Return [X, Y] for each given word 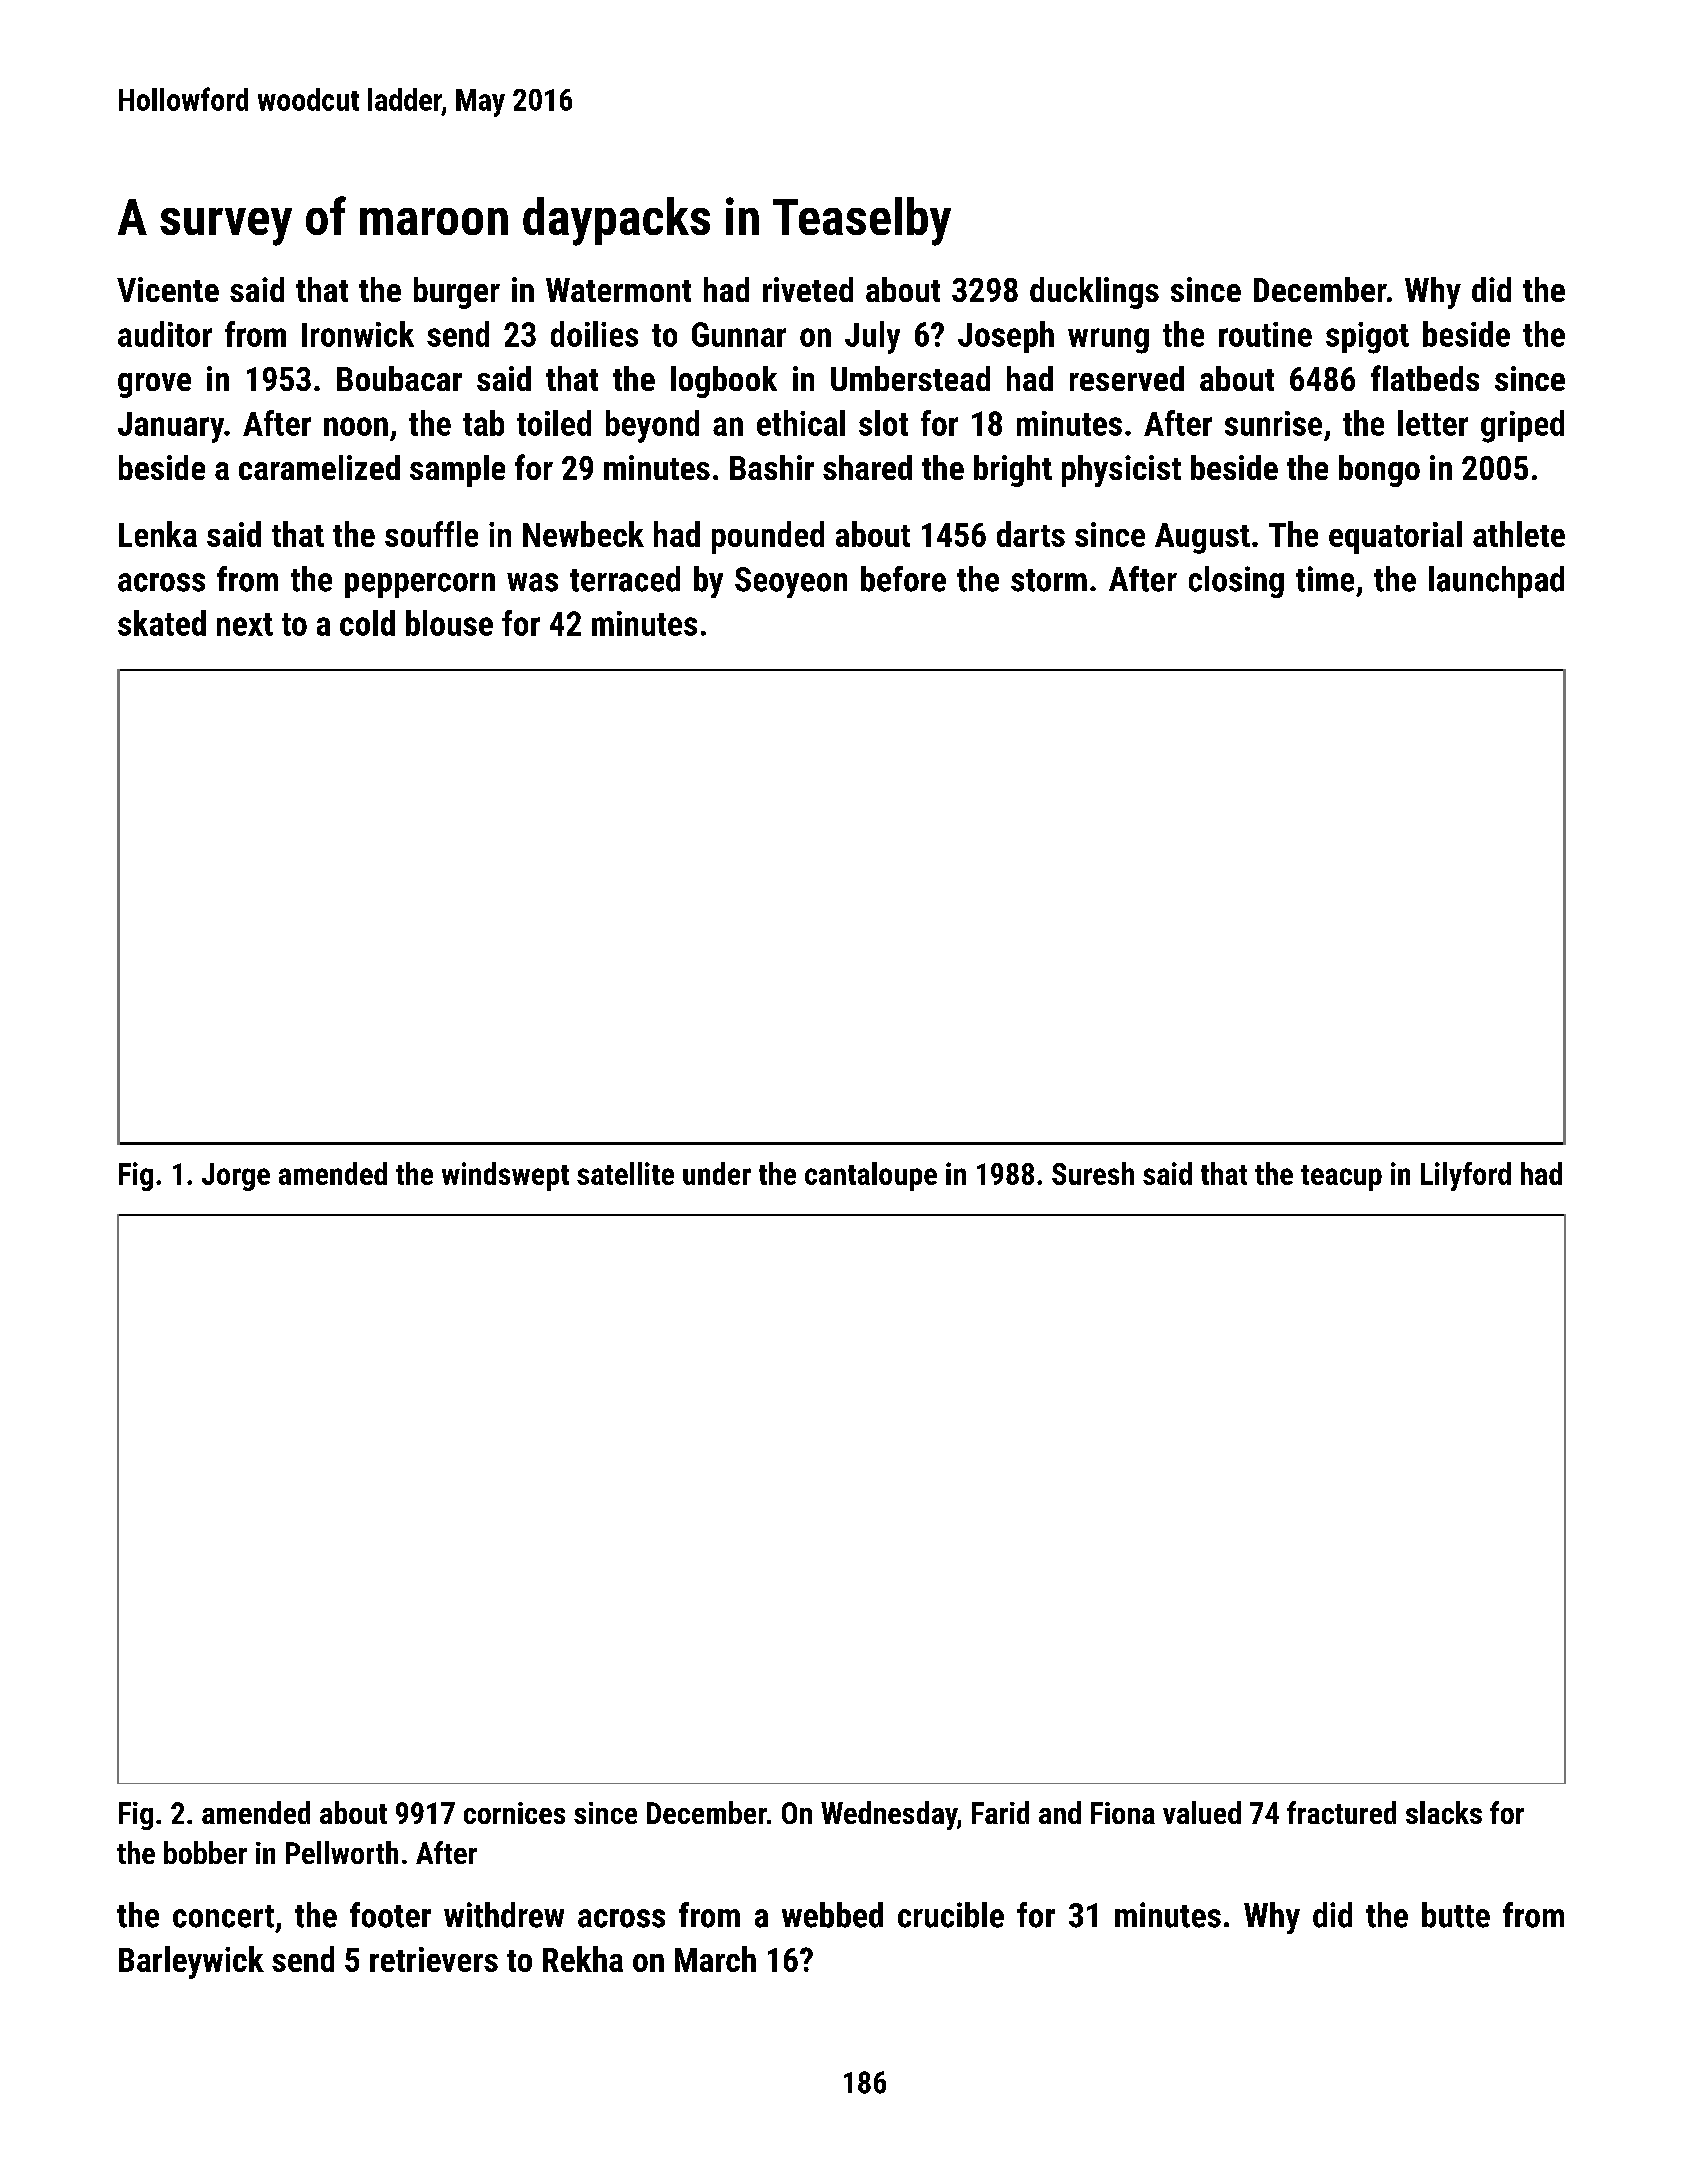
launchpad [1496, 582]
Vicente [168, 289]
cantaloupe [871, 1176]
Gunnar [739, 334]
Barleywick [191, 1962]
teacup [1341, 1178]
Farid [1000, 1812]
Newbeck [583, 534]
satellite [625, 1173]
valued [1202, 1812]
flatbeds [1425, 378]
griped [1522, 426]
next [245, 624]
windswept [505, 1176]
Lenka [158, 534]
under [717, 1173]
